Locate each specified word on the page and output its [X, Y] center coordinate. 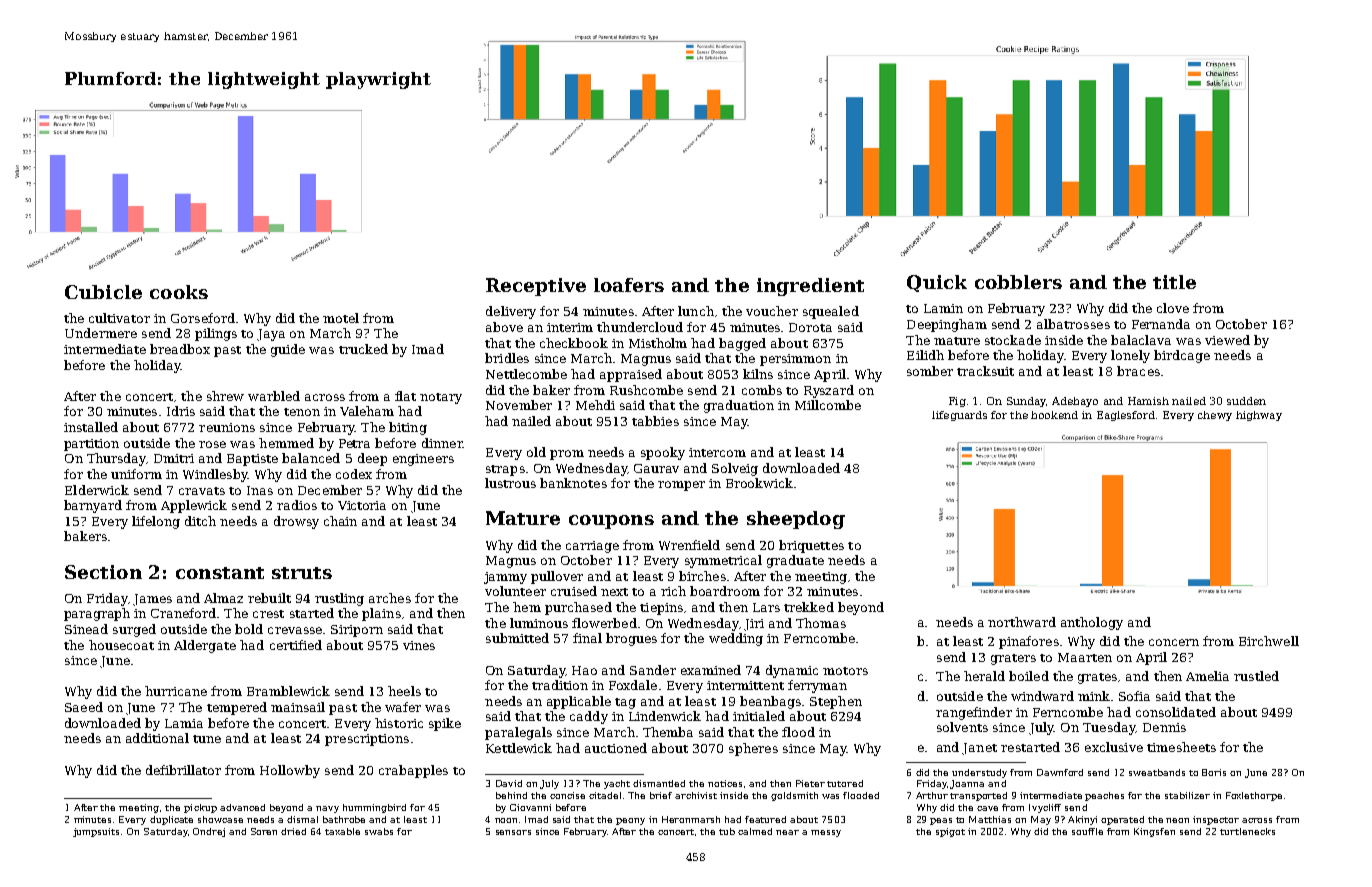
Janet [979, 749]
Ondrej [209, 832]
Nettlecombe [526, 374]
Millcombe [828, 405]
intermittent [745, 685]
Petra [354, 443]
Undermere [101, 333]
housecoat [121, 645]
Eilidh [925, 355]
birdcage [1182, 356]
